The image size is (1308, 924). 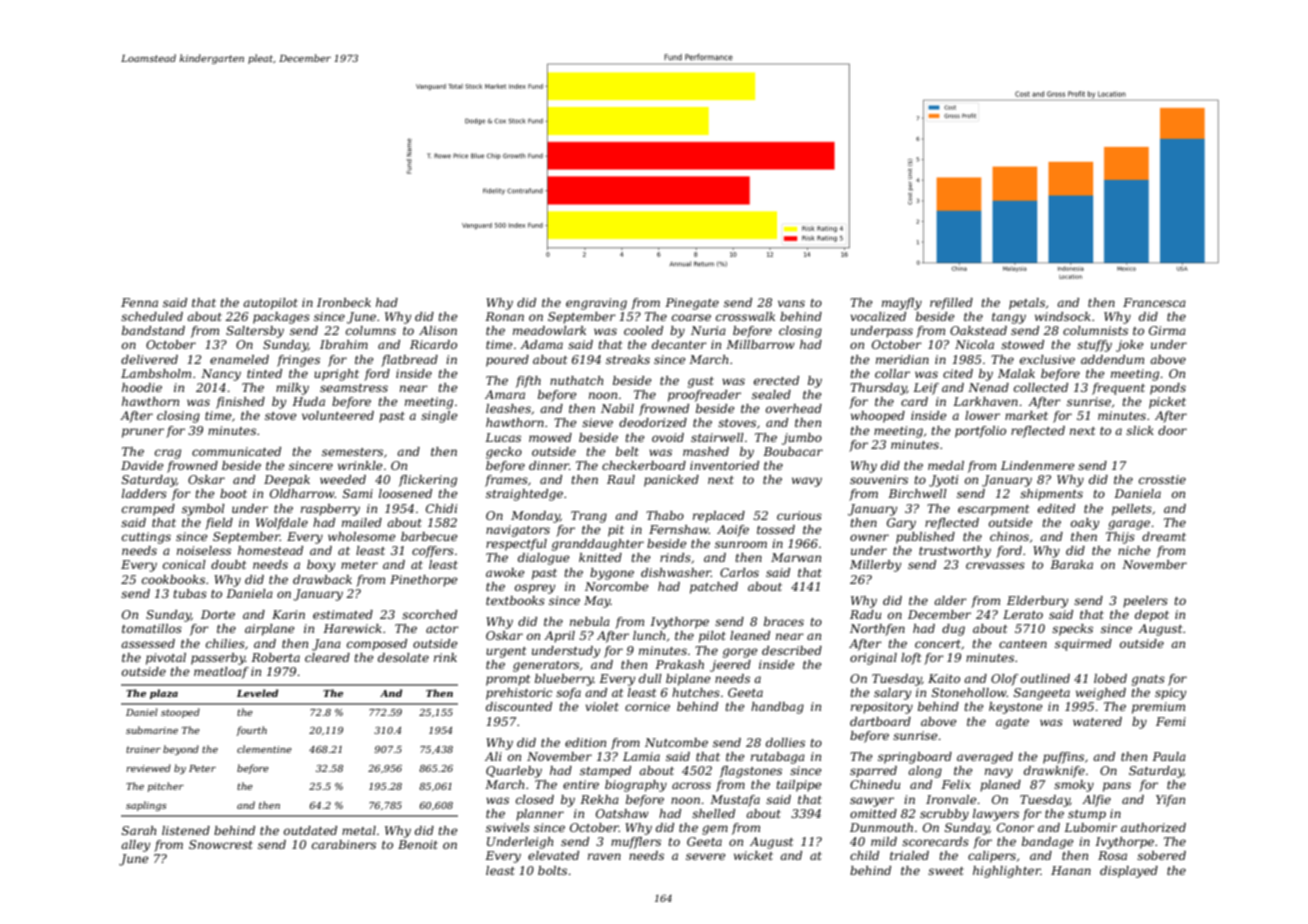 I want to click on Chidi, so click(x=441, y=508).
